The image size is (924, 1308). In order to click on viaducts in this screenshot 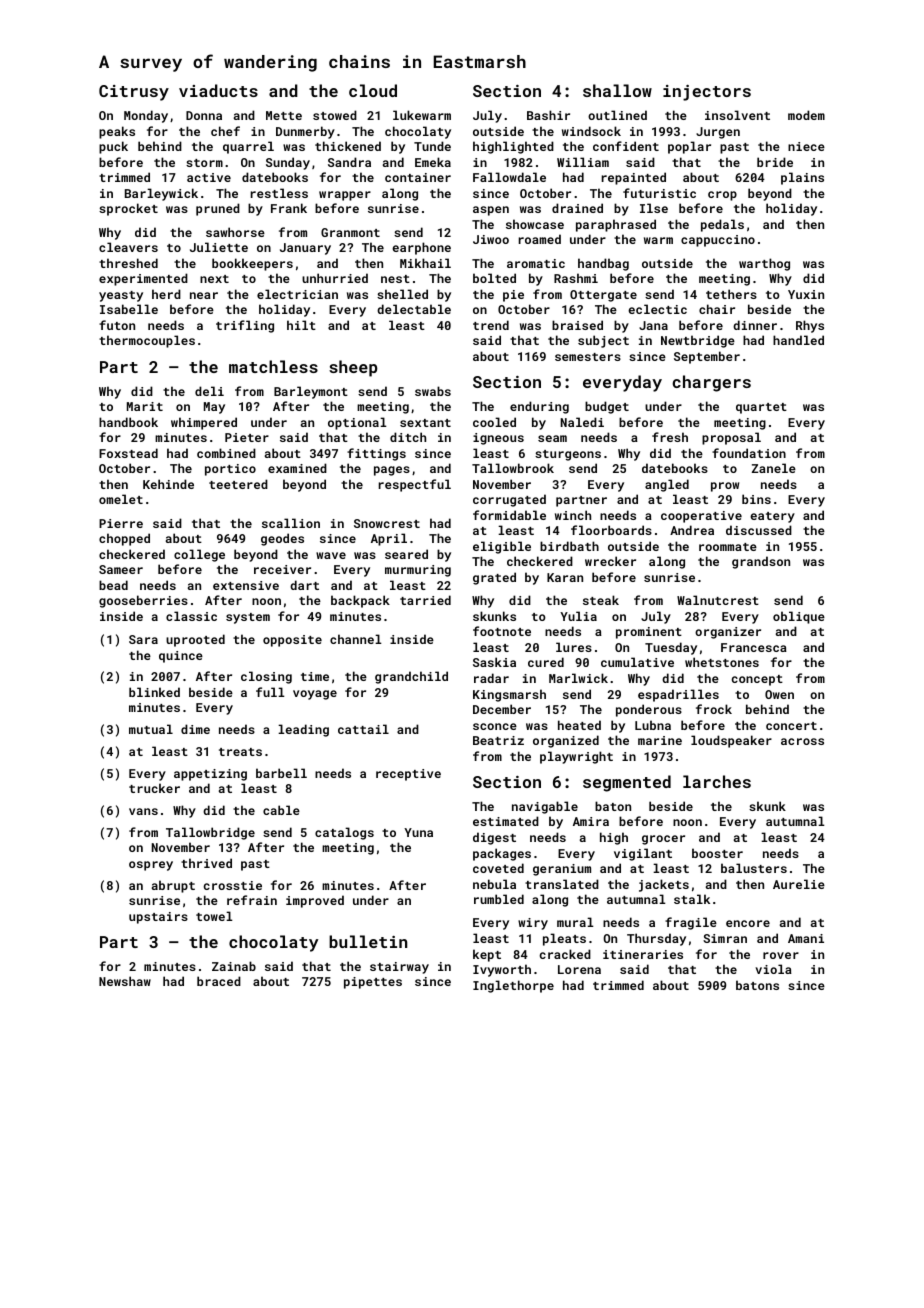, I will do `click(218, 90)`.
